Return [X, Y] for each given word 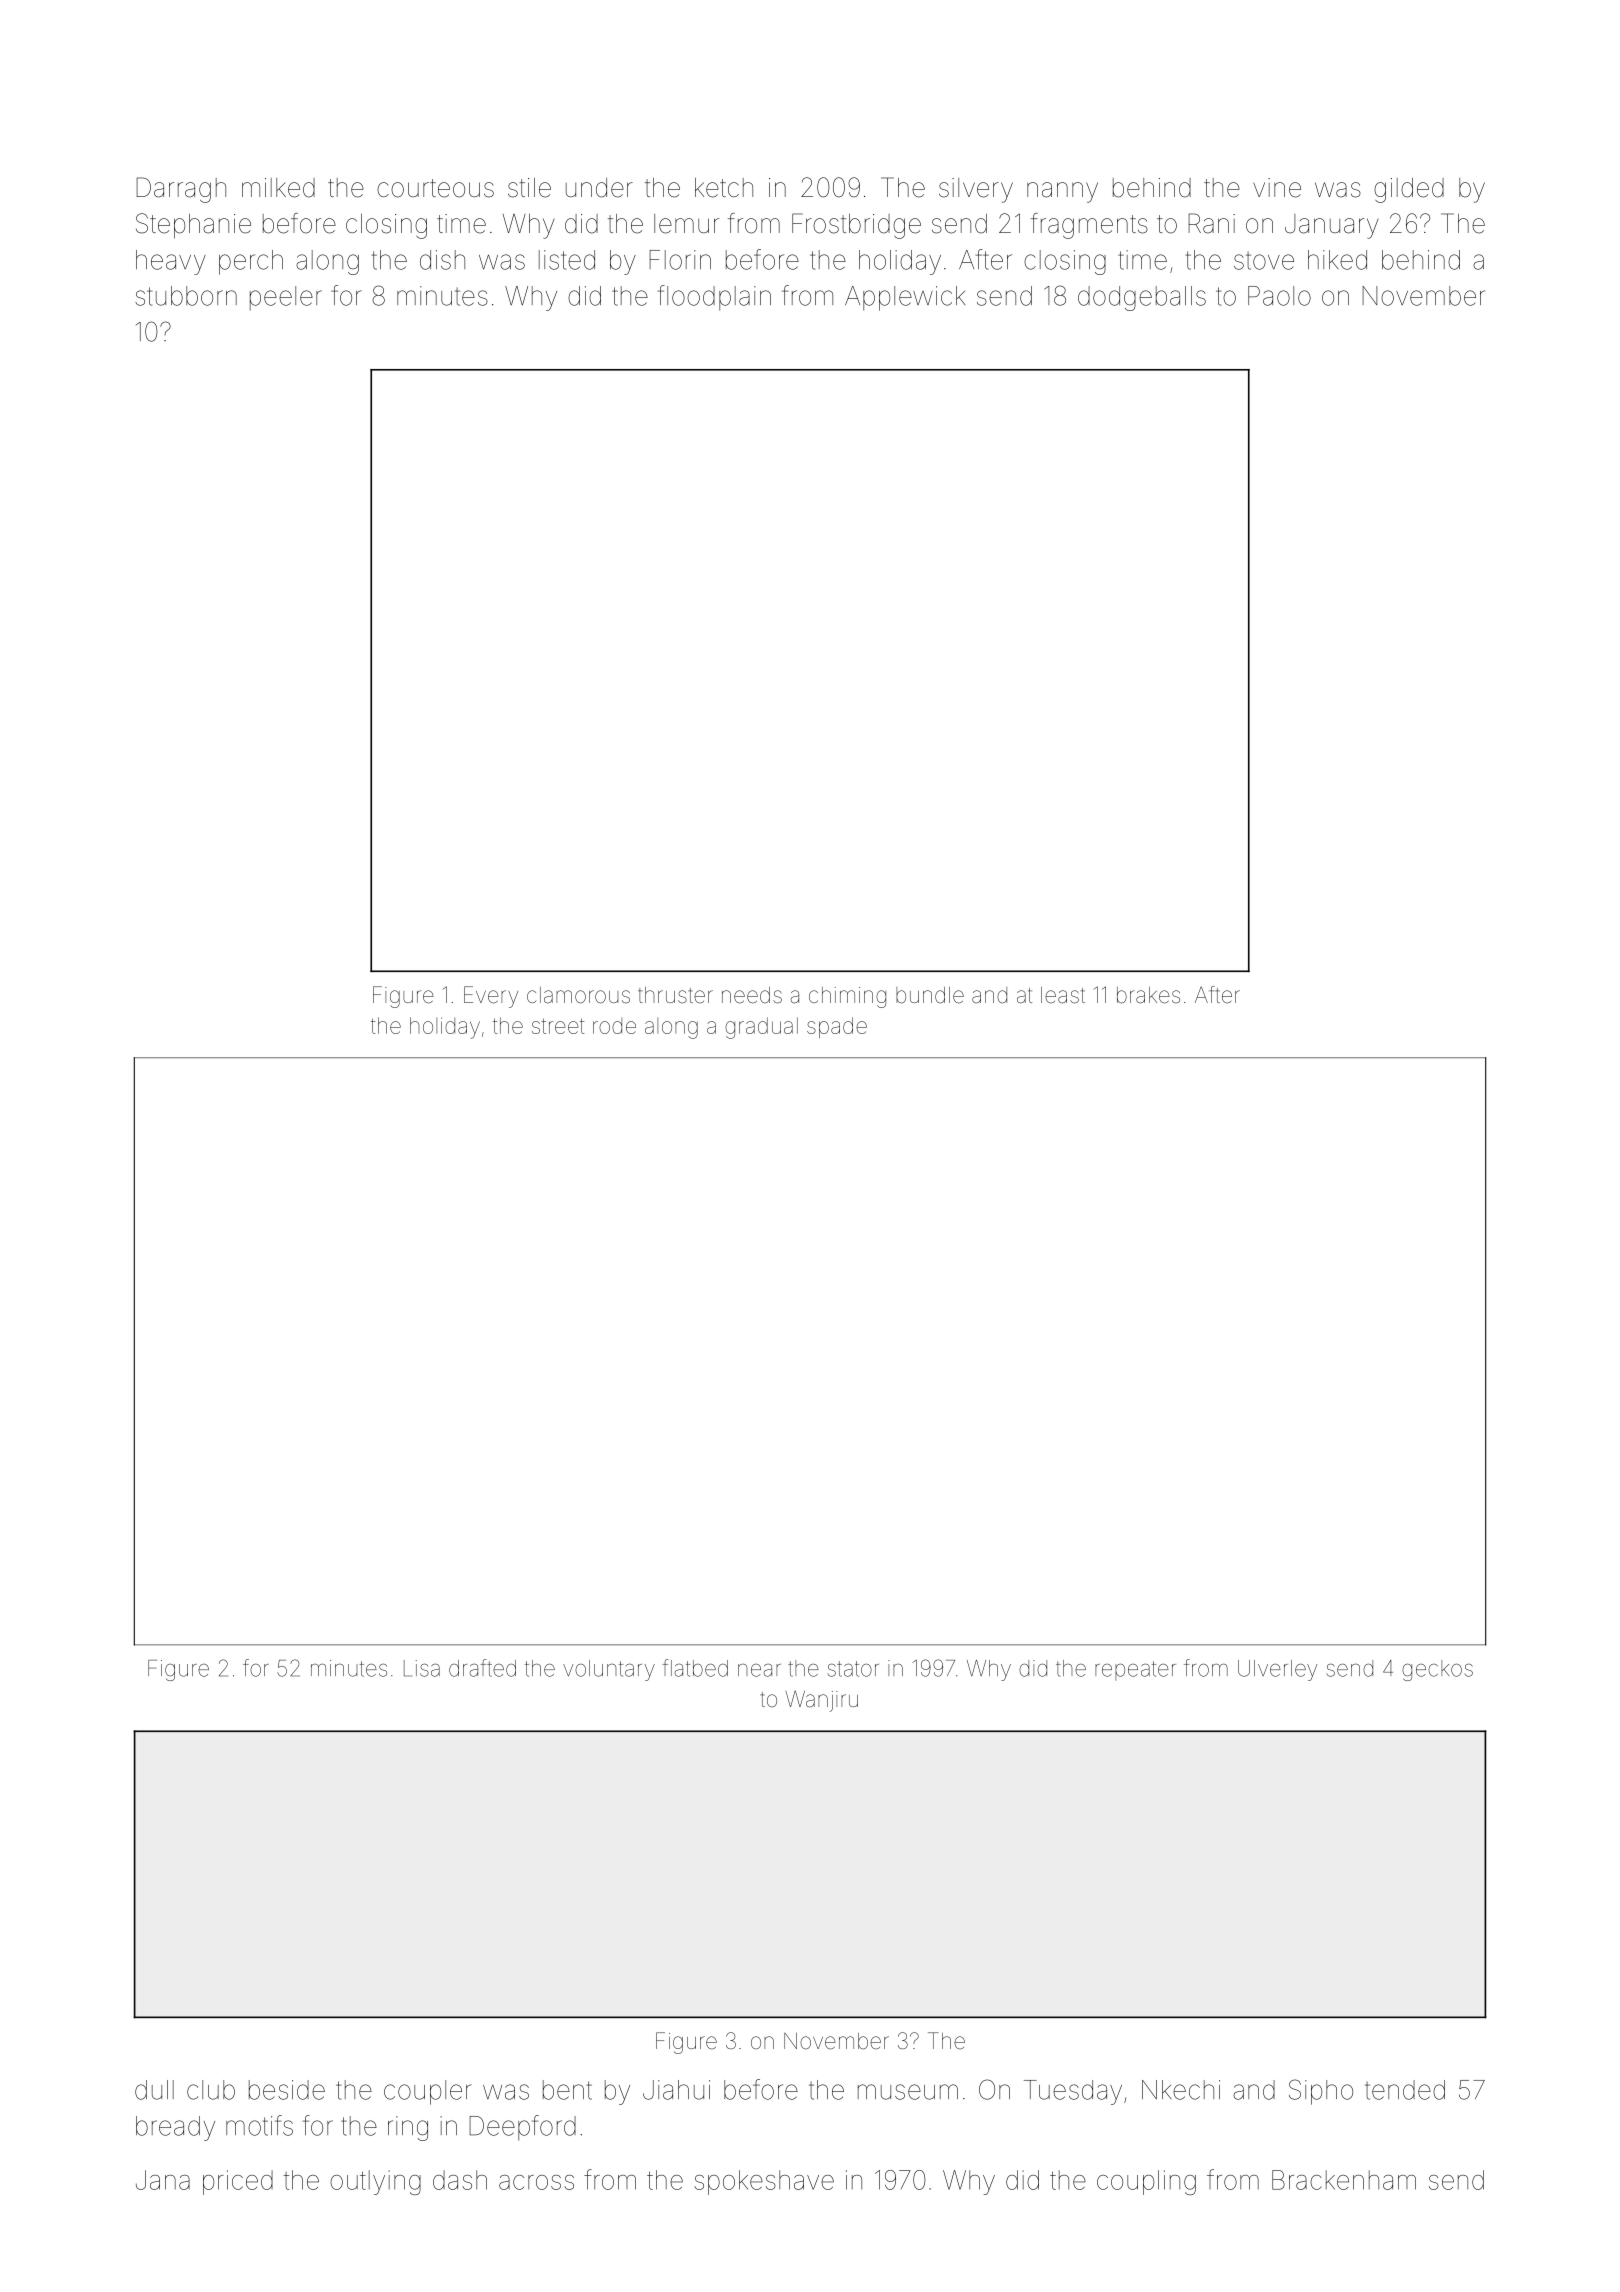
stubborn [186, 296]
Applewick [905, 298]
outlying [375, 2182]
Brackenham [1344, 2180]
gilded [1409, 190]
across [536, 2182]
